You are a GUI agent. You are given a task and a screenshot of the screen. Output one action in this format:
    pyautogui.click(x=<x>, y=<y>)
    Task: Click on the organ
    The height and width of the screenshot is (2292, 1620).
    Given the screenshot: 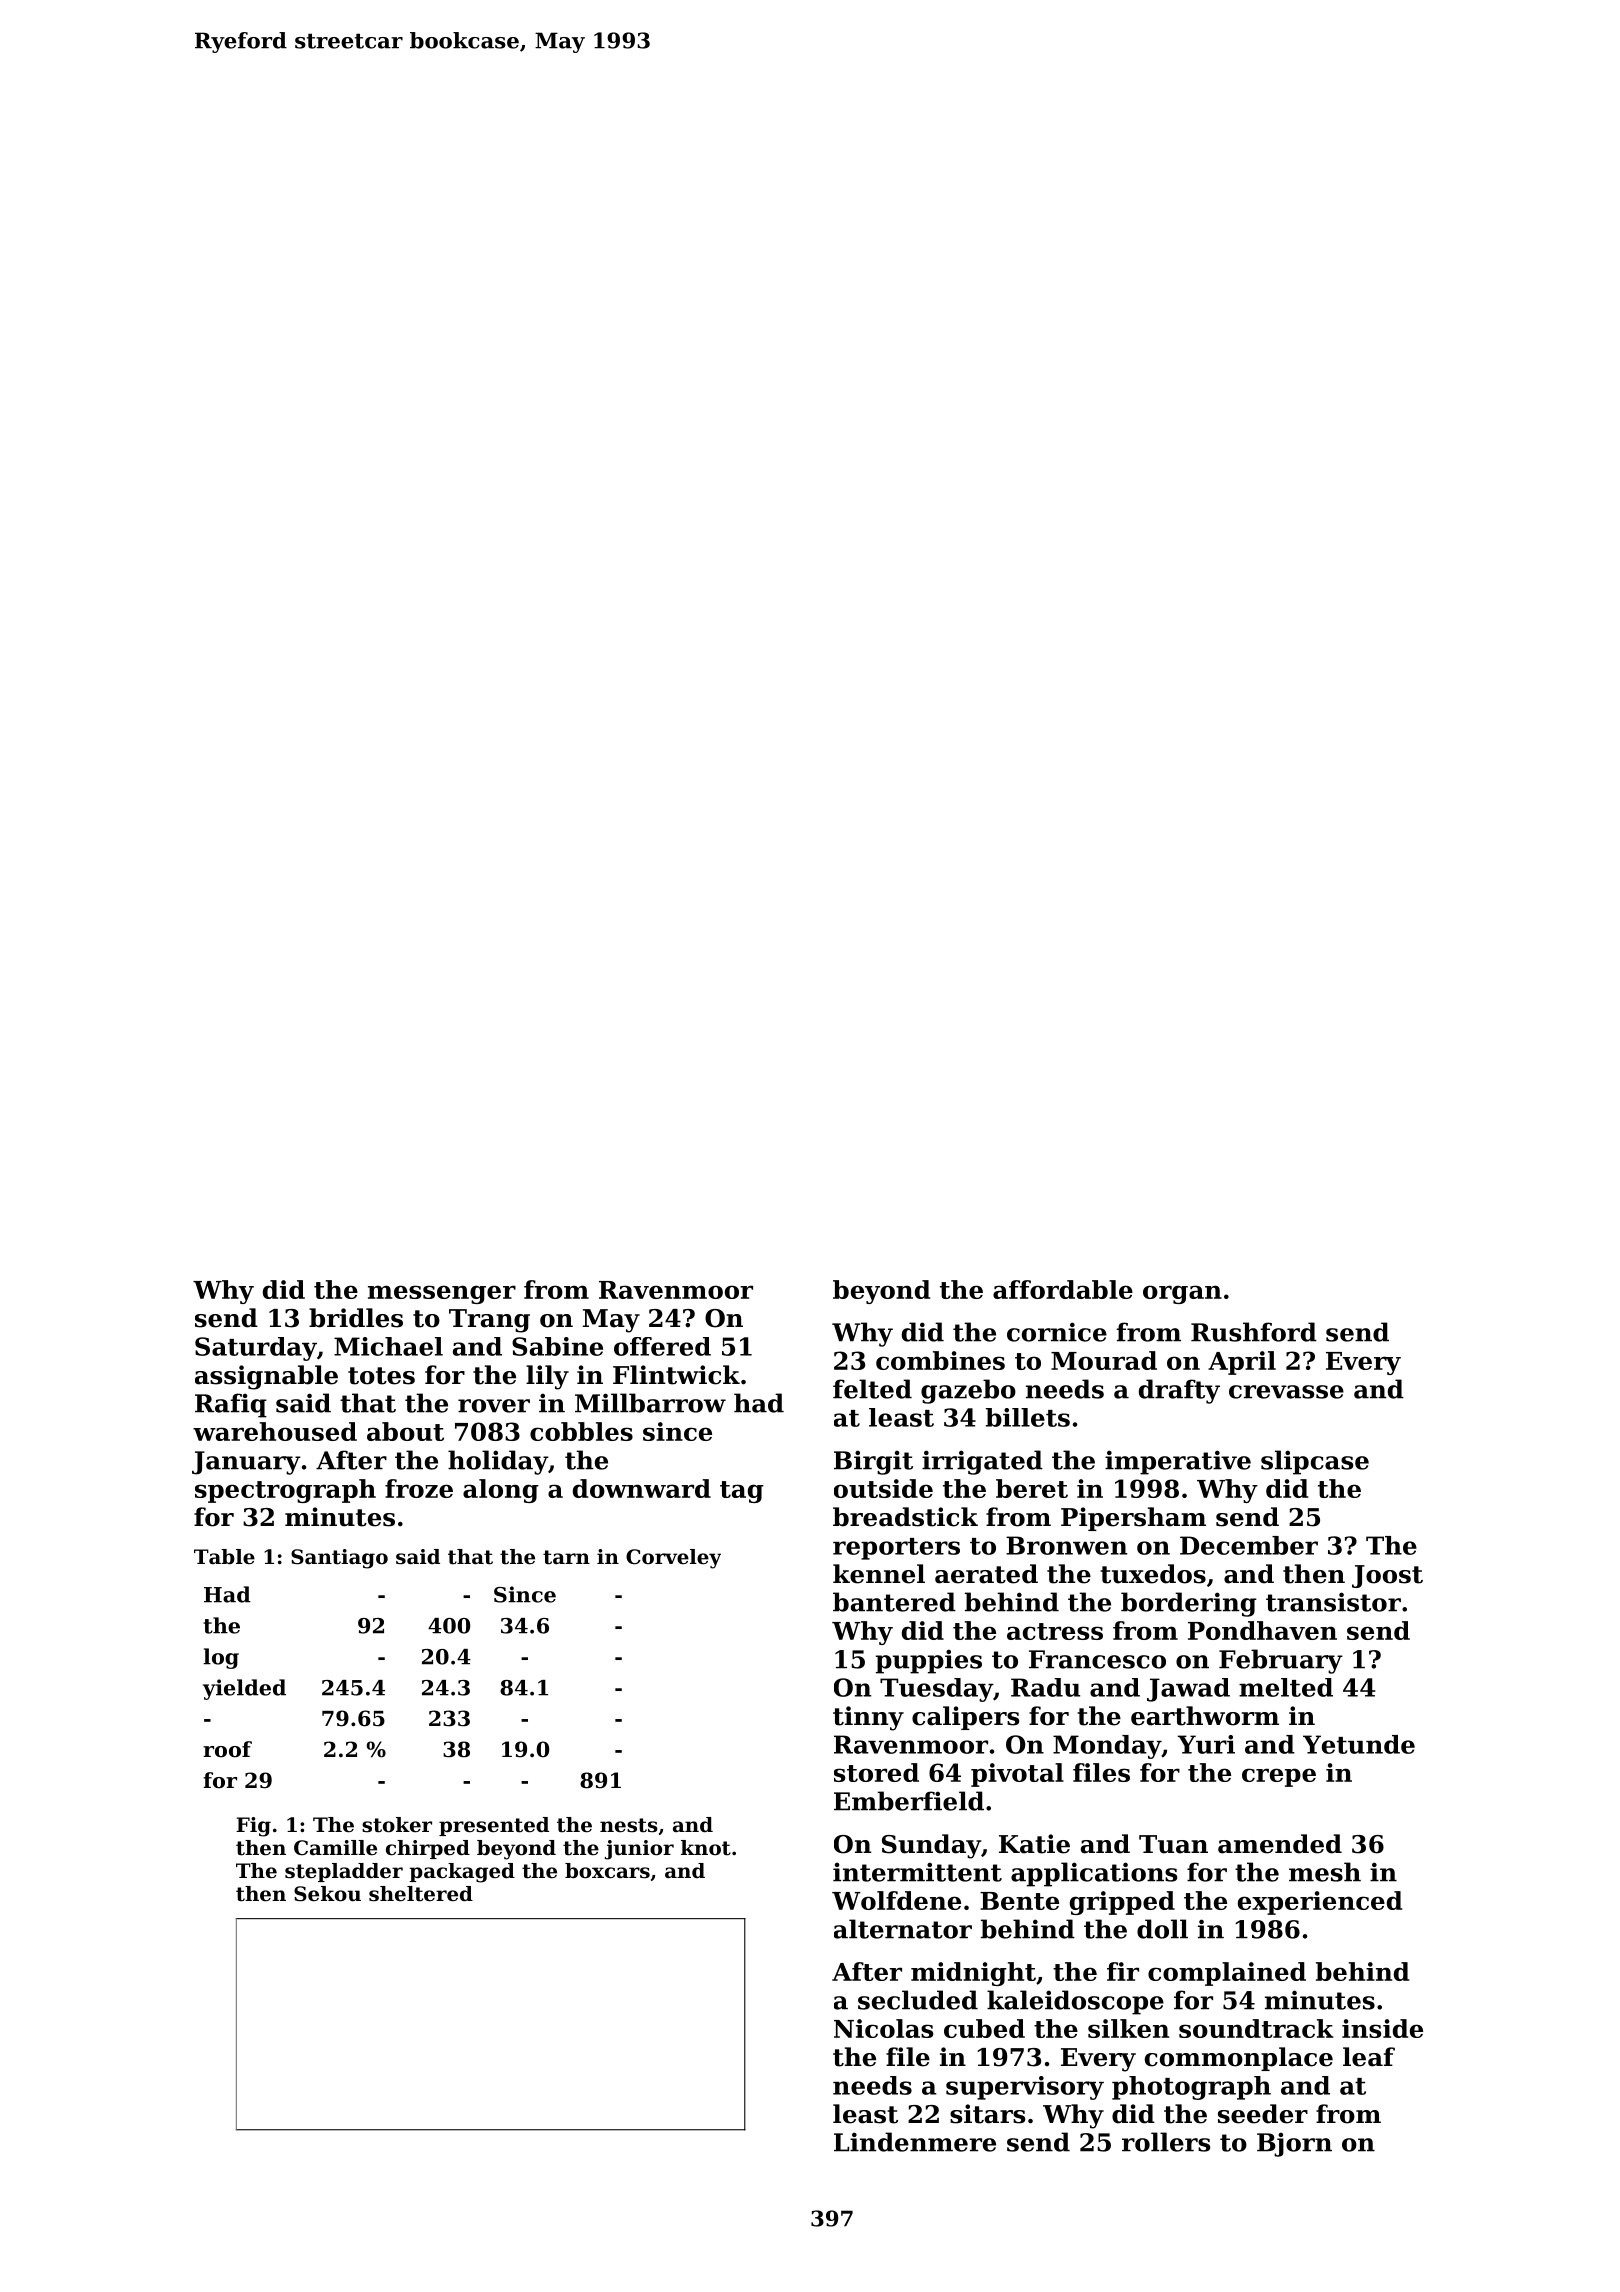 What is the action you would take?
    pyautogui.click(x=1182, y=1294)
